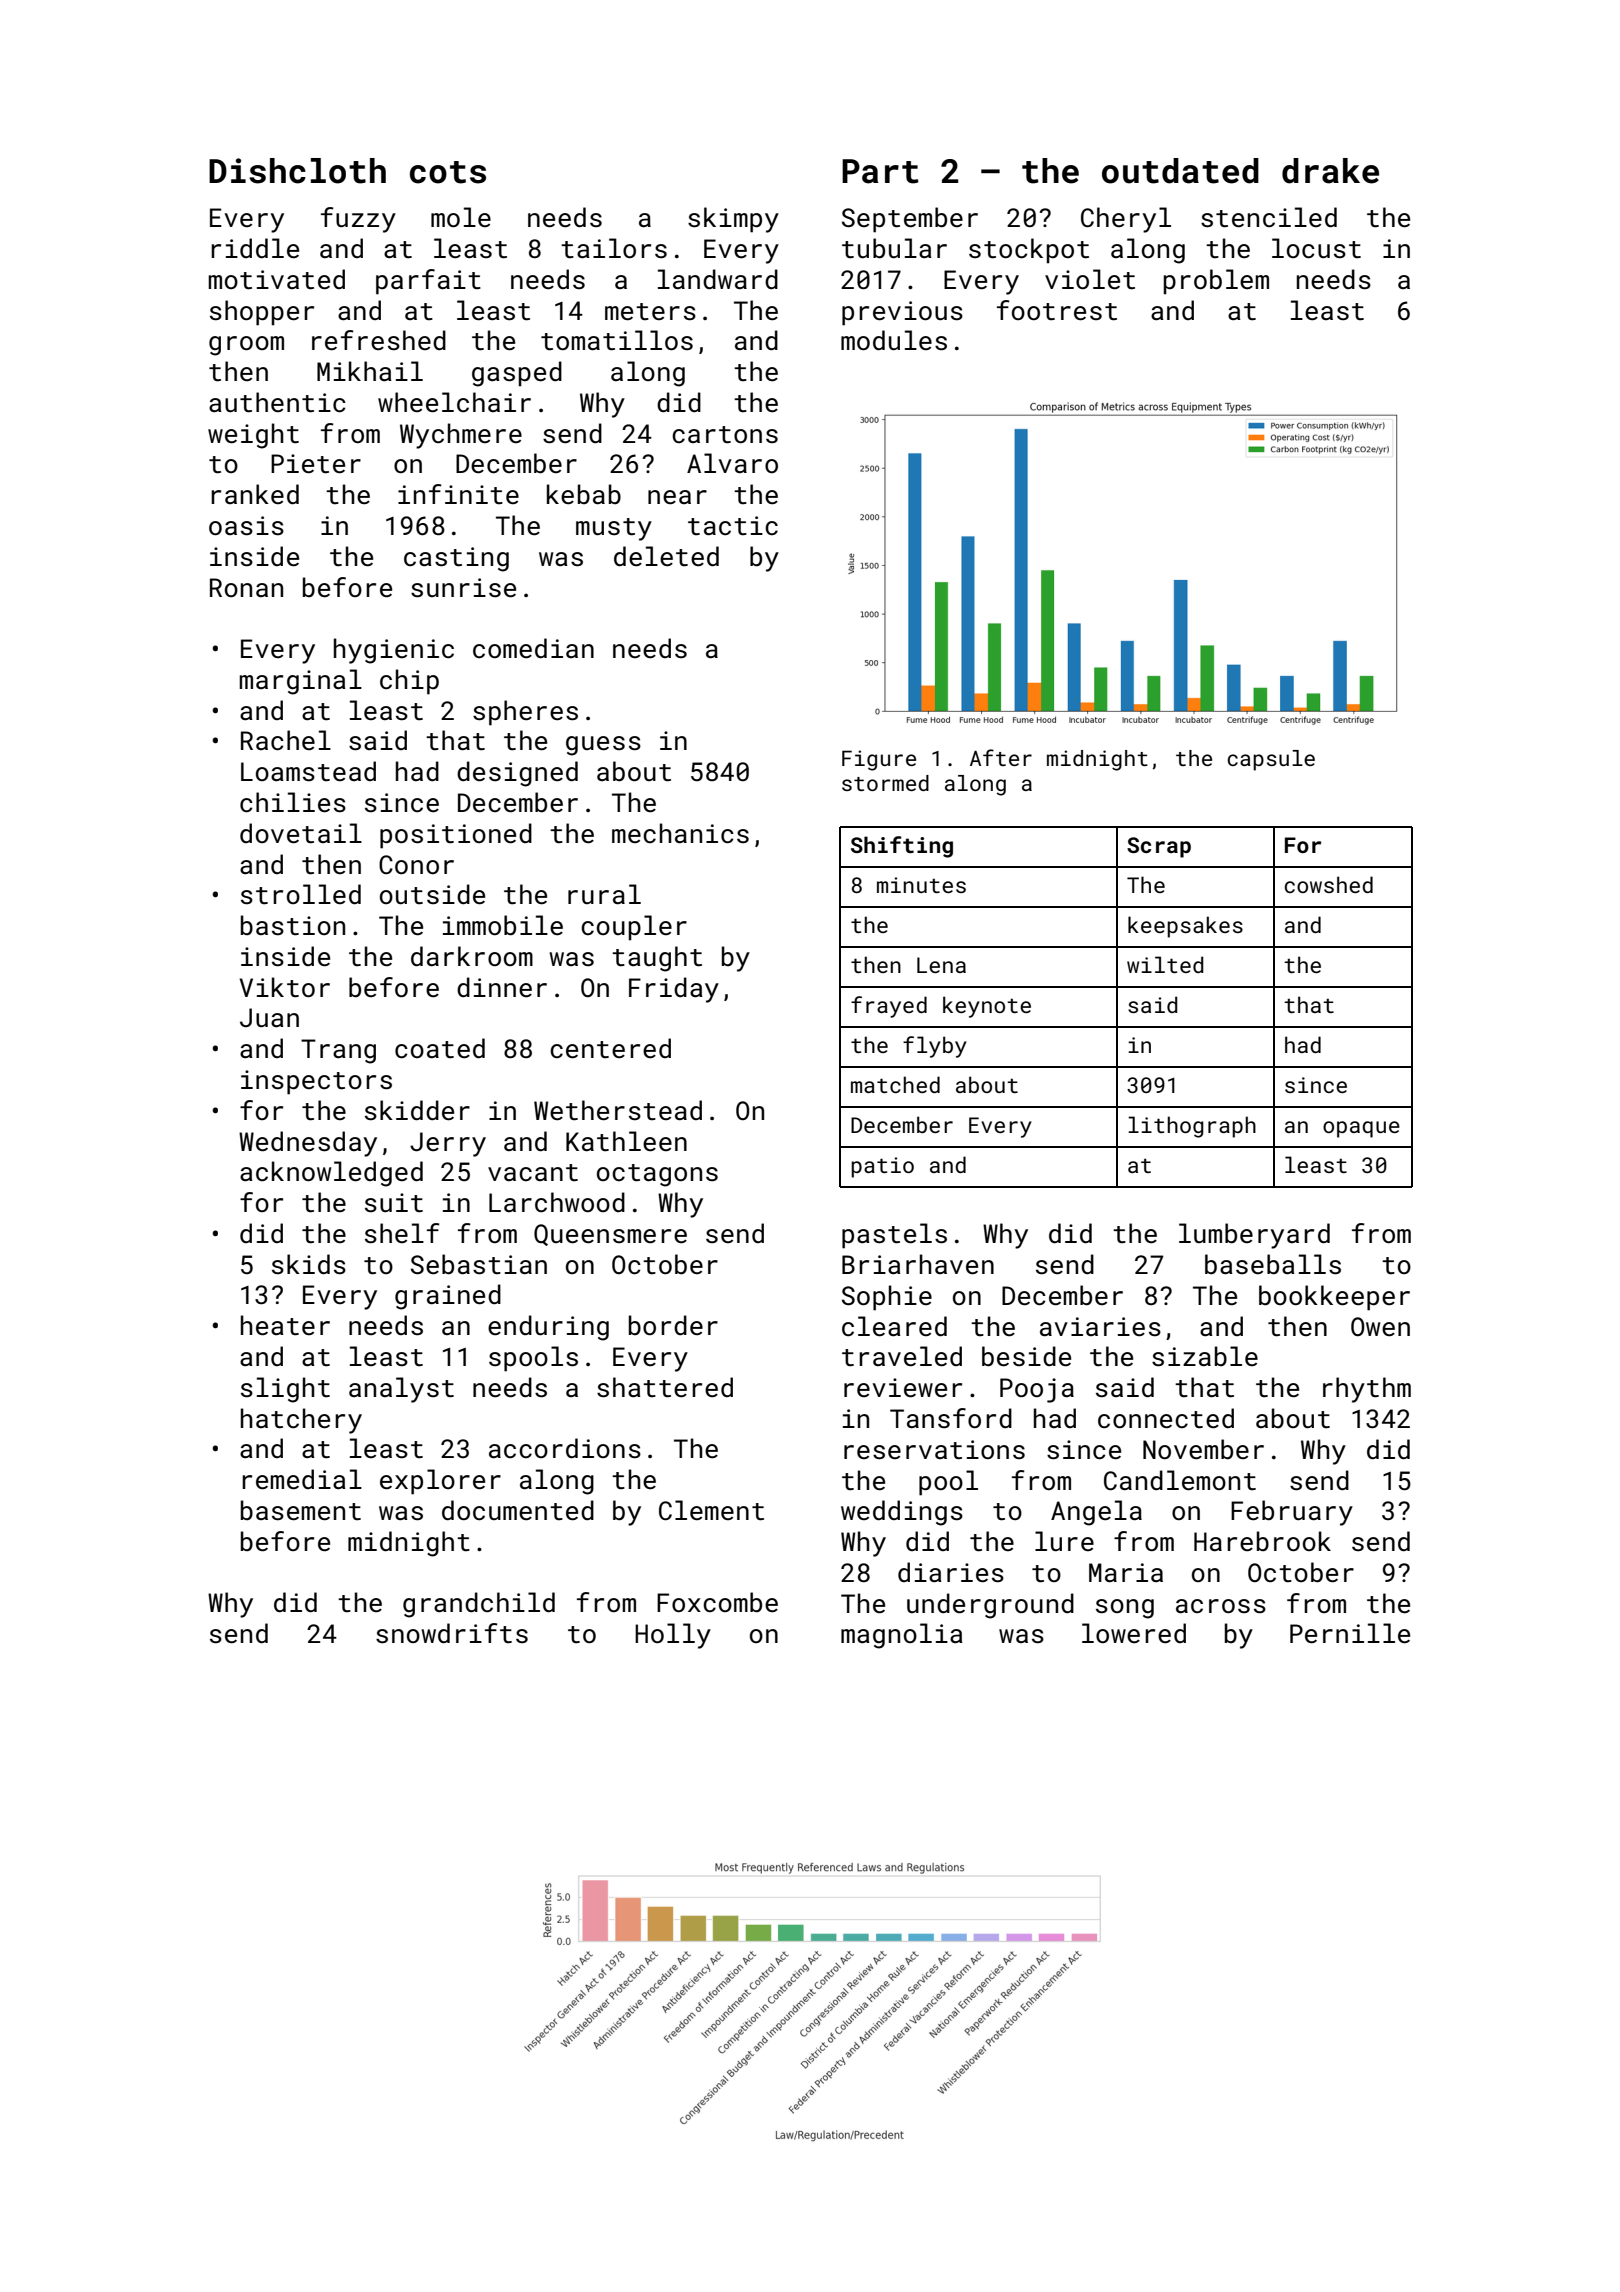 This image has height=2292, width=1620. I want to click on remedial, so click(302, 1479).
